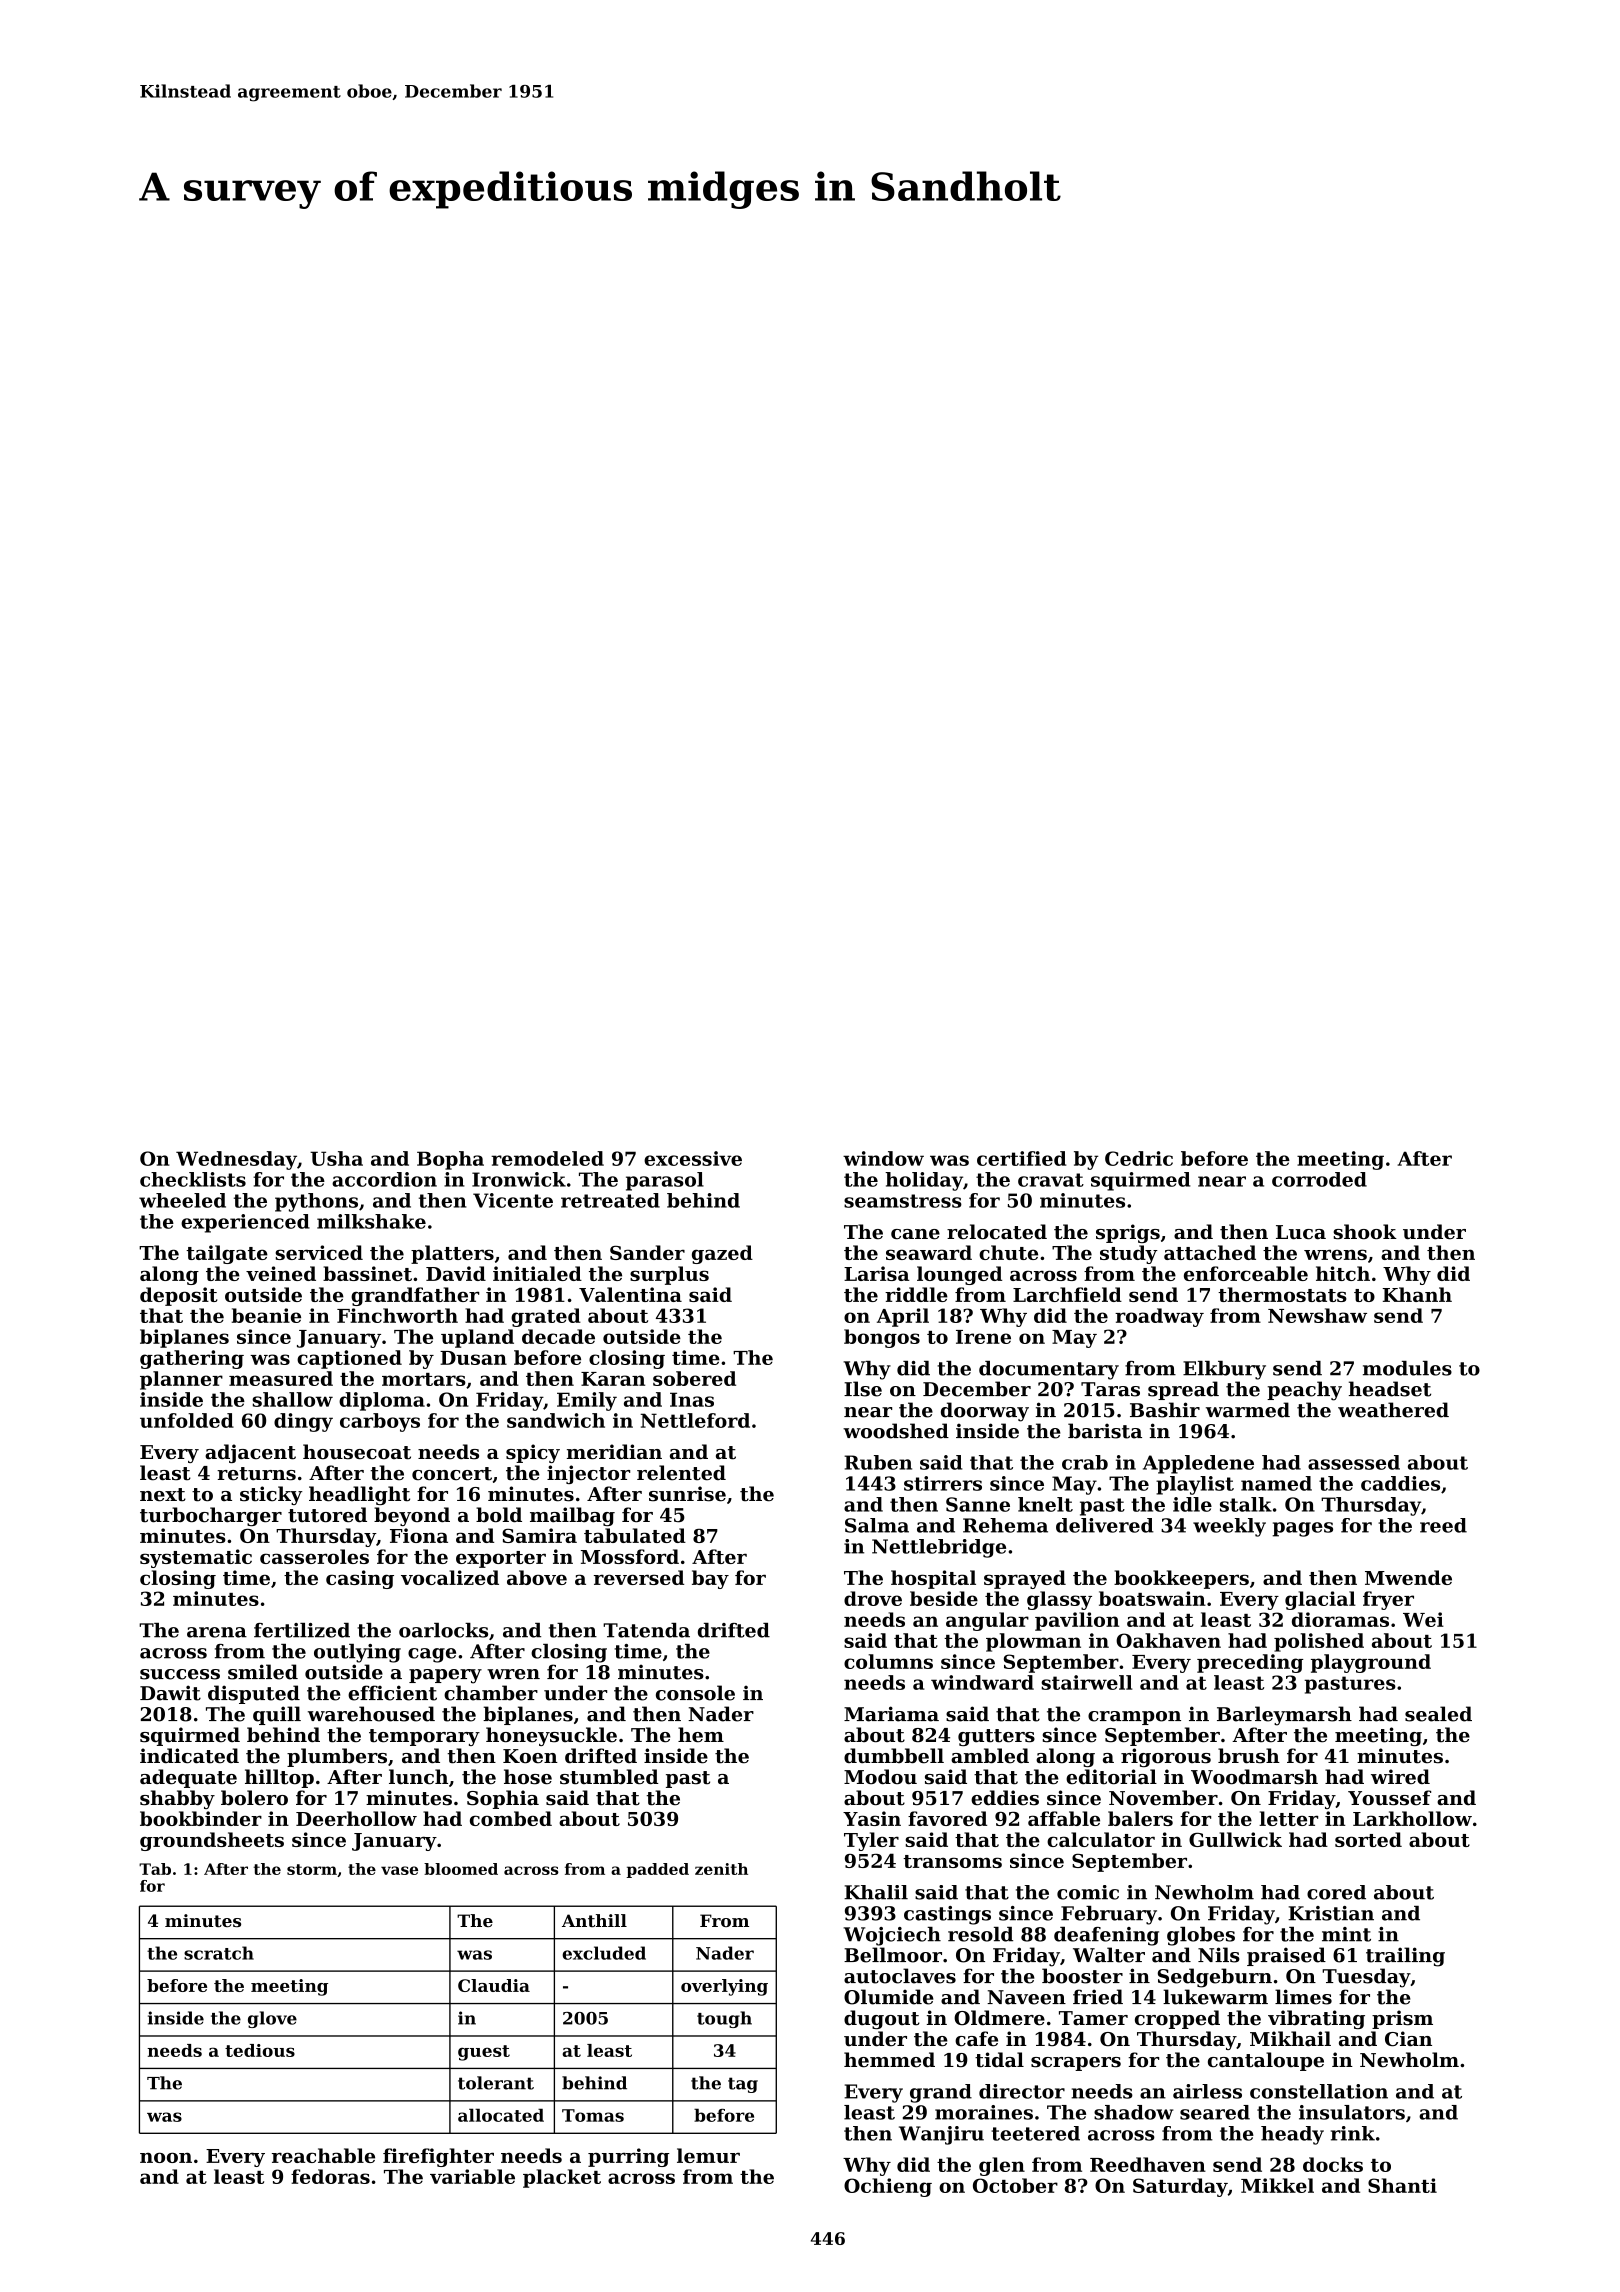 Image resolution: width=1620 pixels, height=2292 pixels. I want to click on sprigs, so click(1128, 1233).
